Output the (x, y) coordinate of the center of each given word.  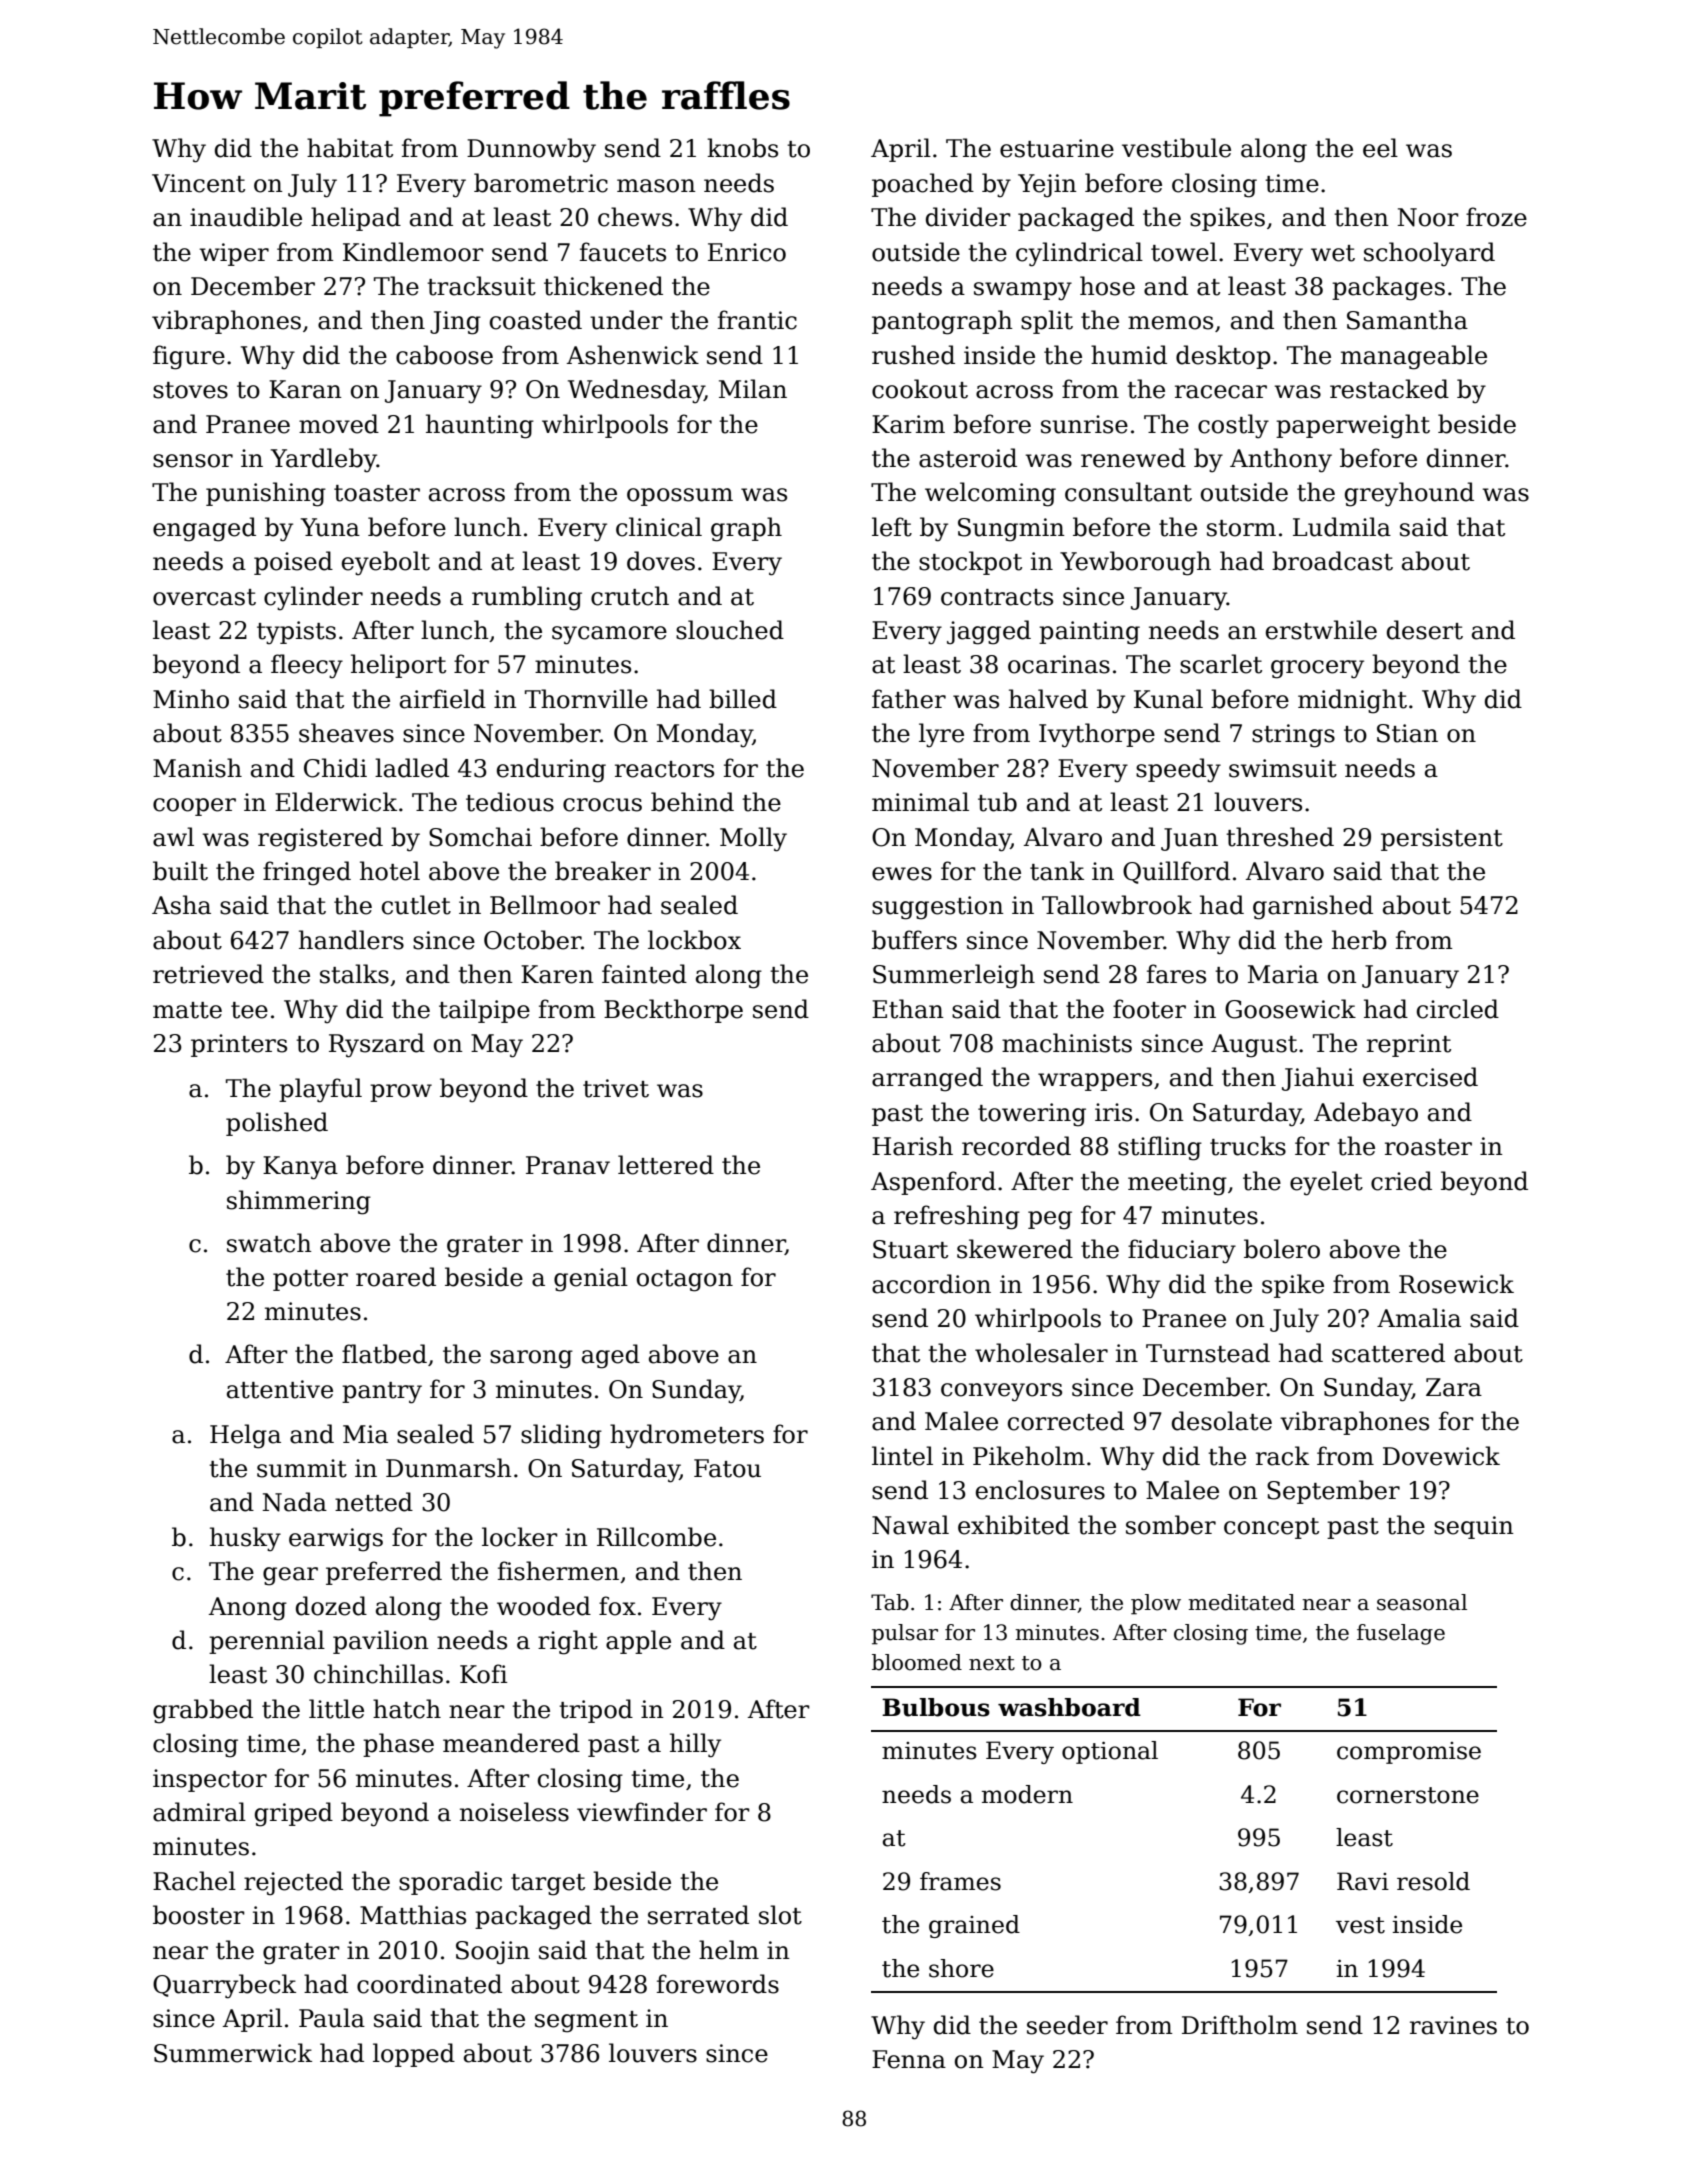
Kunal (1168, 699)
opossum (680, 497)
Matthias (413, 1915)
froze (1496, 217)
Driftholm (1240, 2025)
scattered (1388, 1353)
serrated (698, 1915)
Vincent (198, 183)
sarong (531, 1359)
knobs (742, 148)
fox (617, 1606)
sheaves (346, 733)
